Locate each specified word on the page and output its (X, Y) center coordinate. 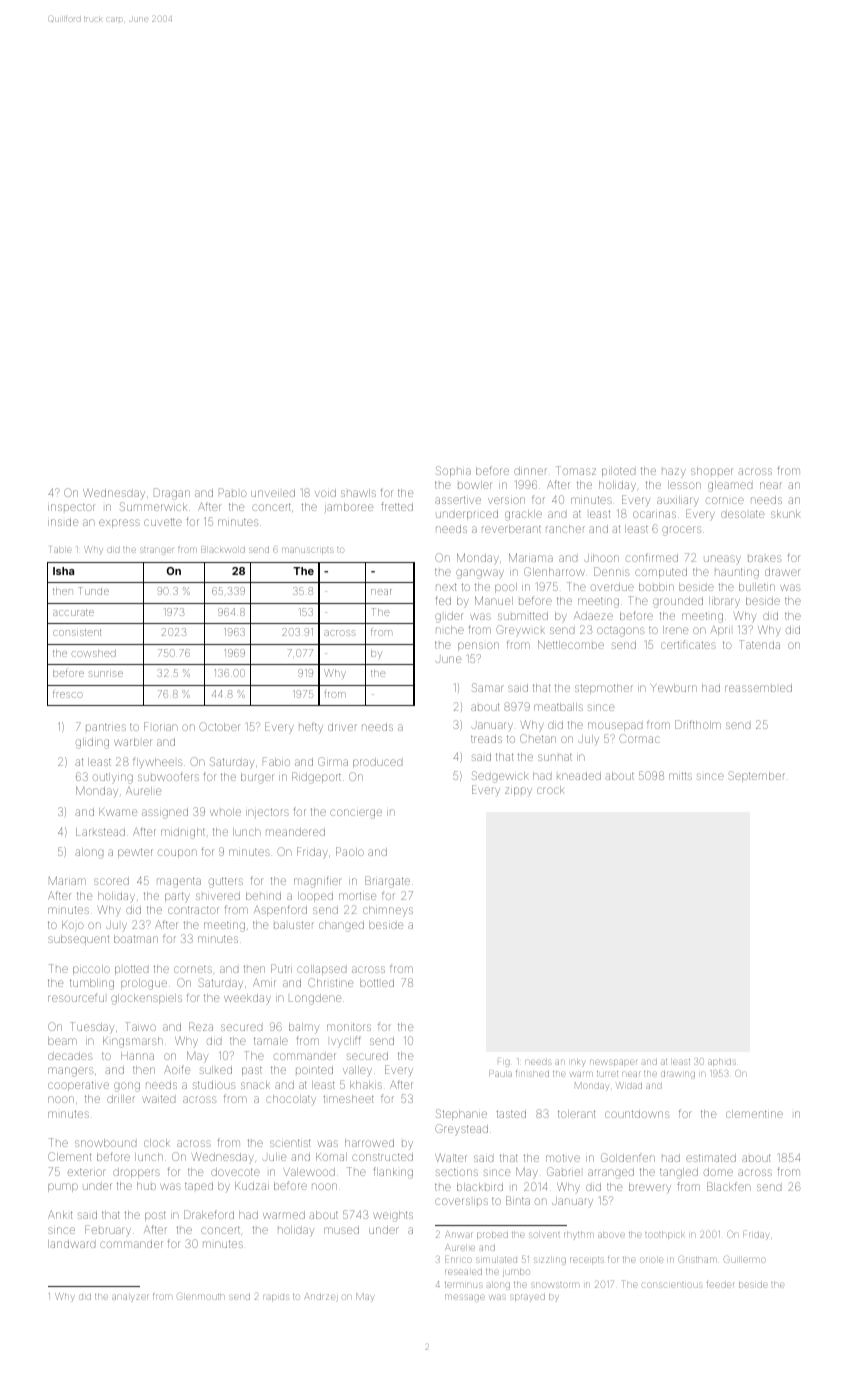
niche (450, 630)
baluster (294, 925)
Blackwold (223, 550)
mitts (680, 776)
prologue (144, 984)
